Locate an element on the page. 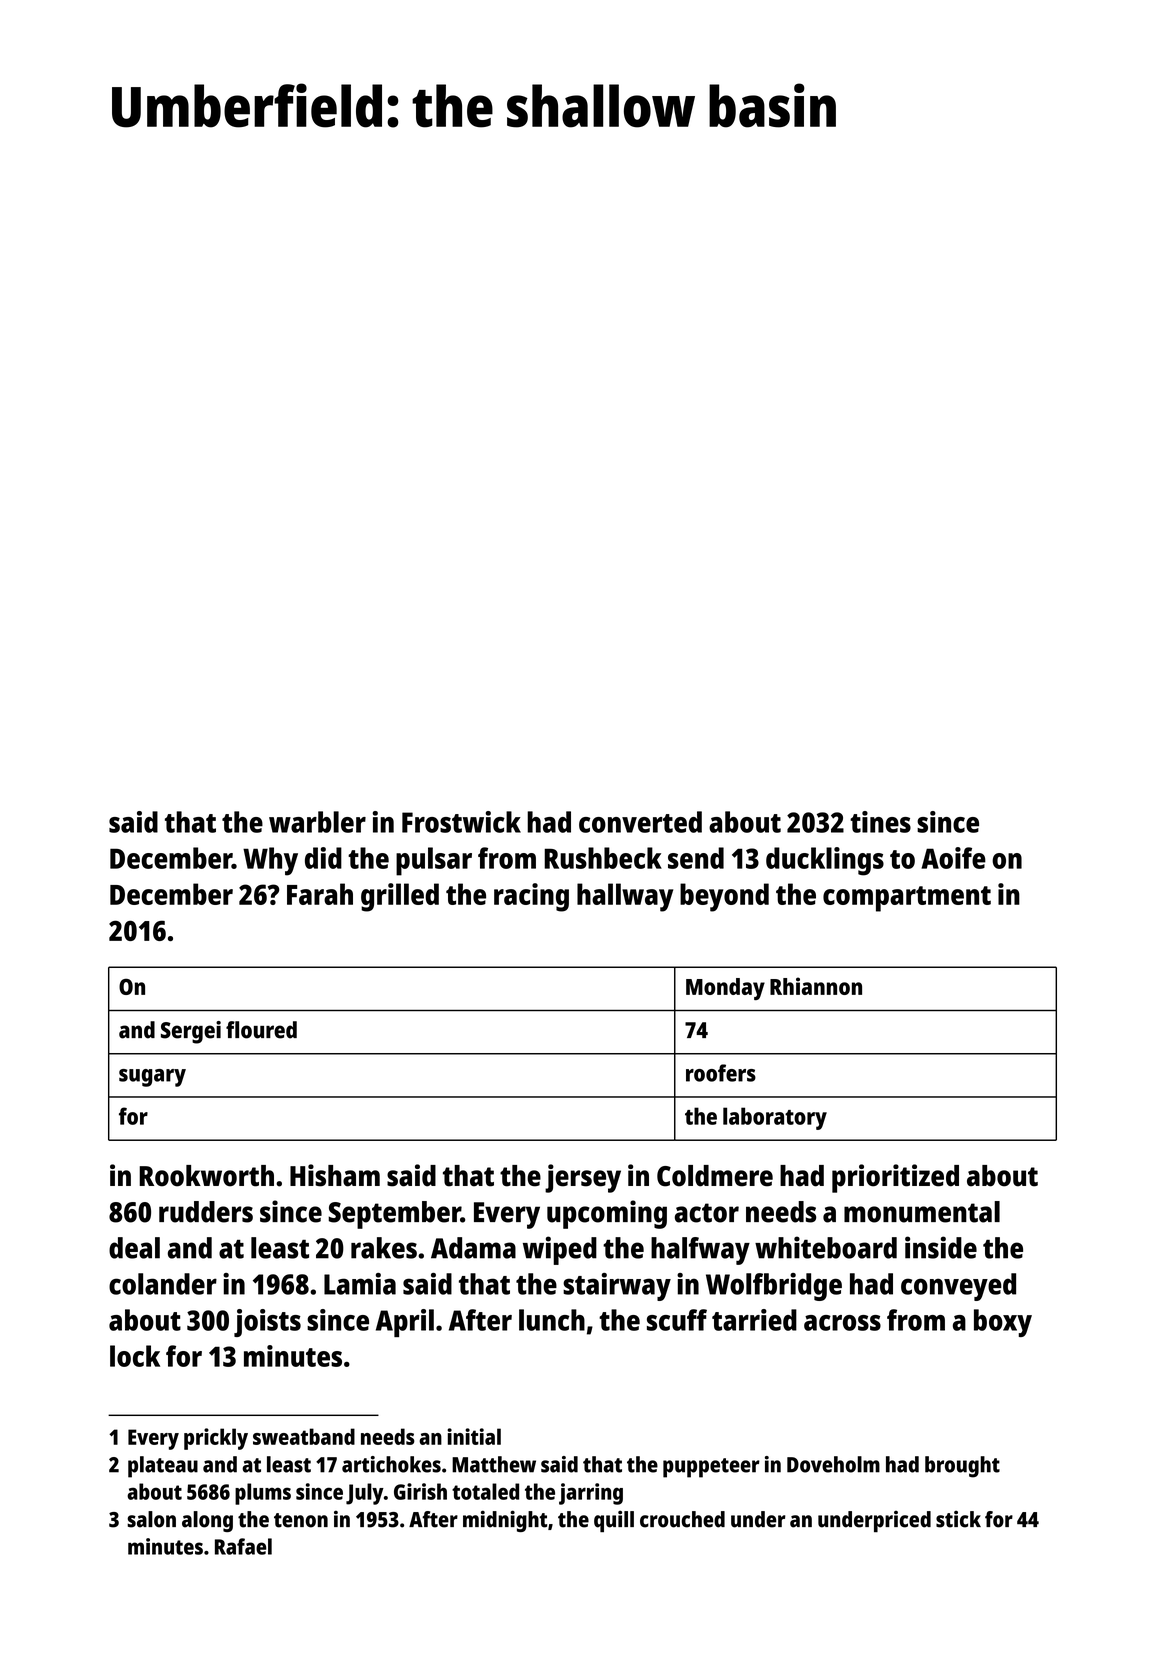  brought is located at coordinates (962, 1467).
